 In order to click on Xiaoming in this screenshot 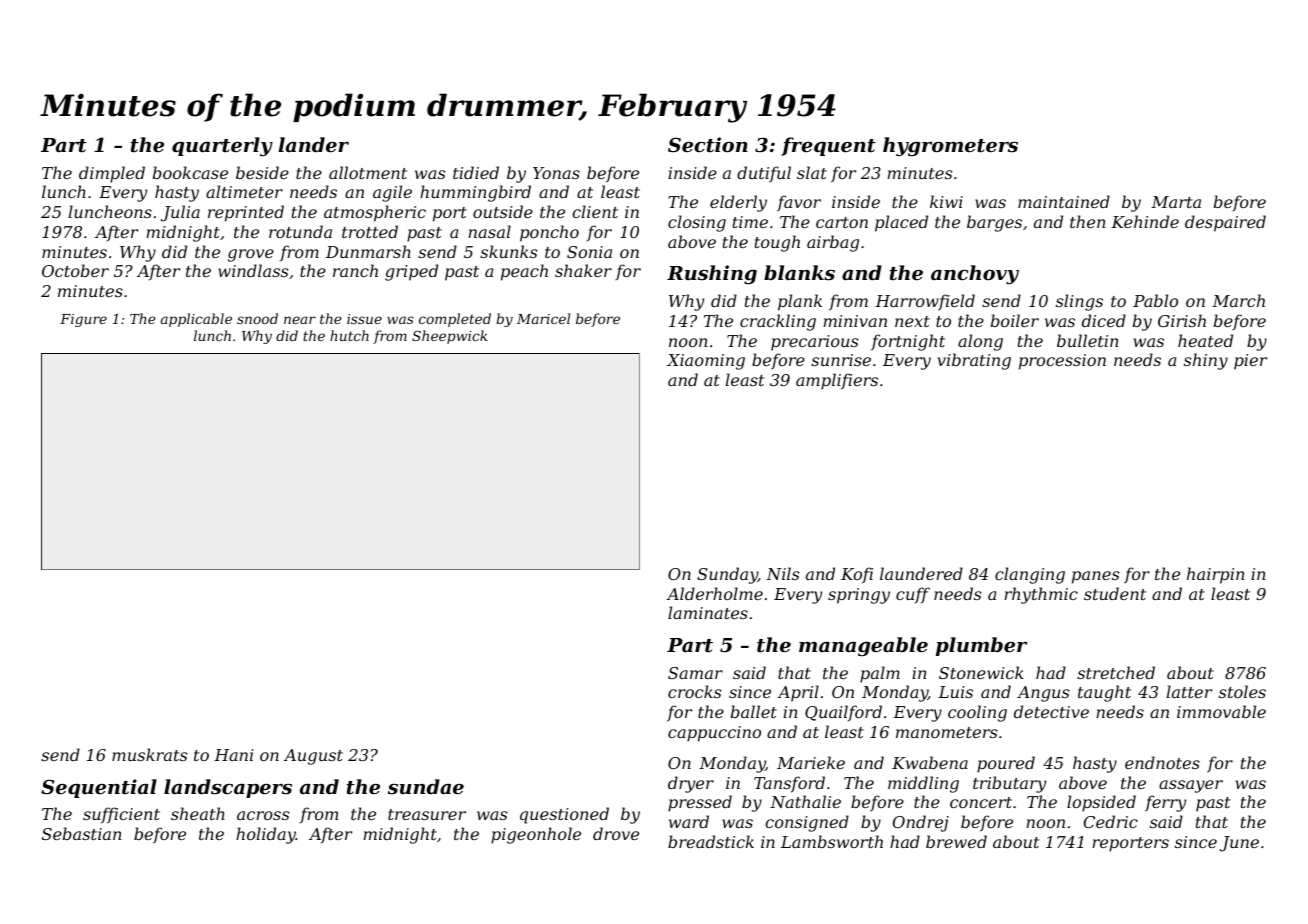, I will do `click(706, 362)`.
